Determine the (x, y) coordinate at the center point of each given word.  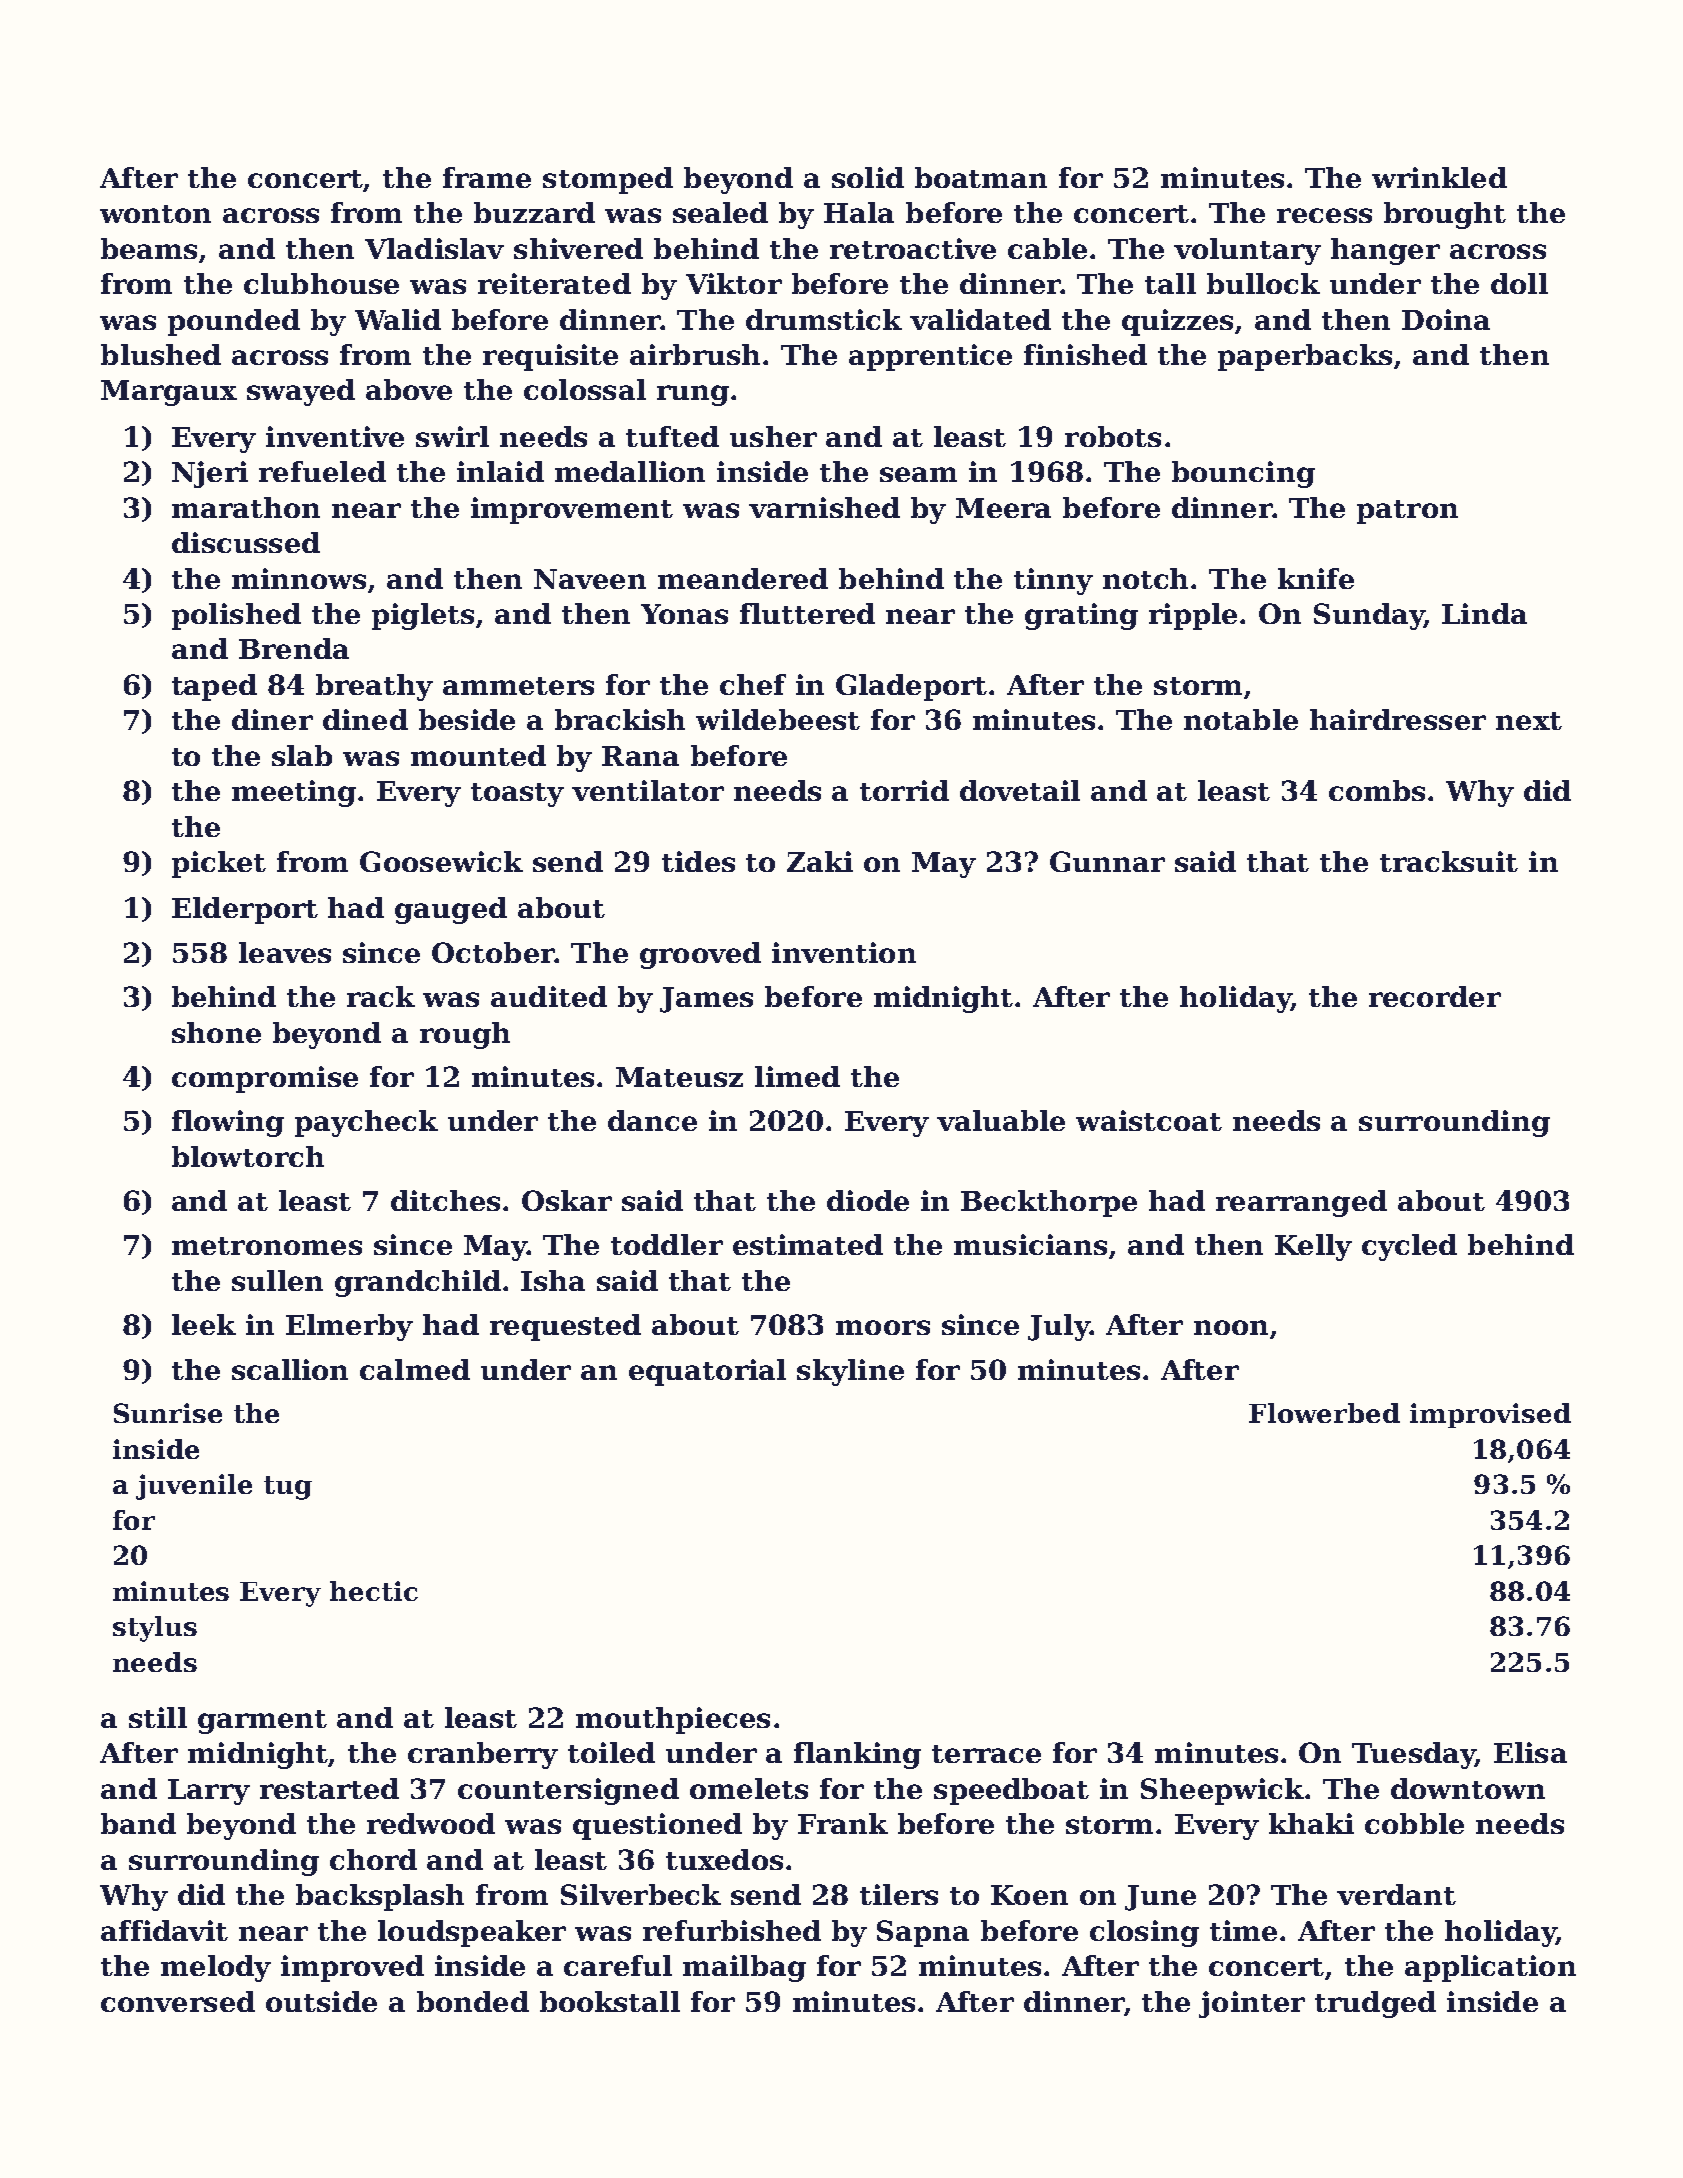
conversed (178, 2001)
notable (1241, 719)
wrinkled (1439, 177)
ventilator (648, 790)
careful (618, 1965)
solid (868, 177)
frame (487, 177)
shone (216, 1032)
